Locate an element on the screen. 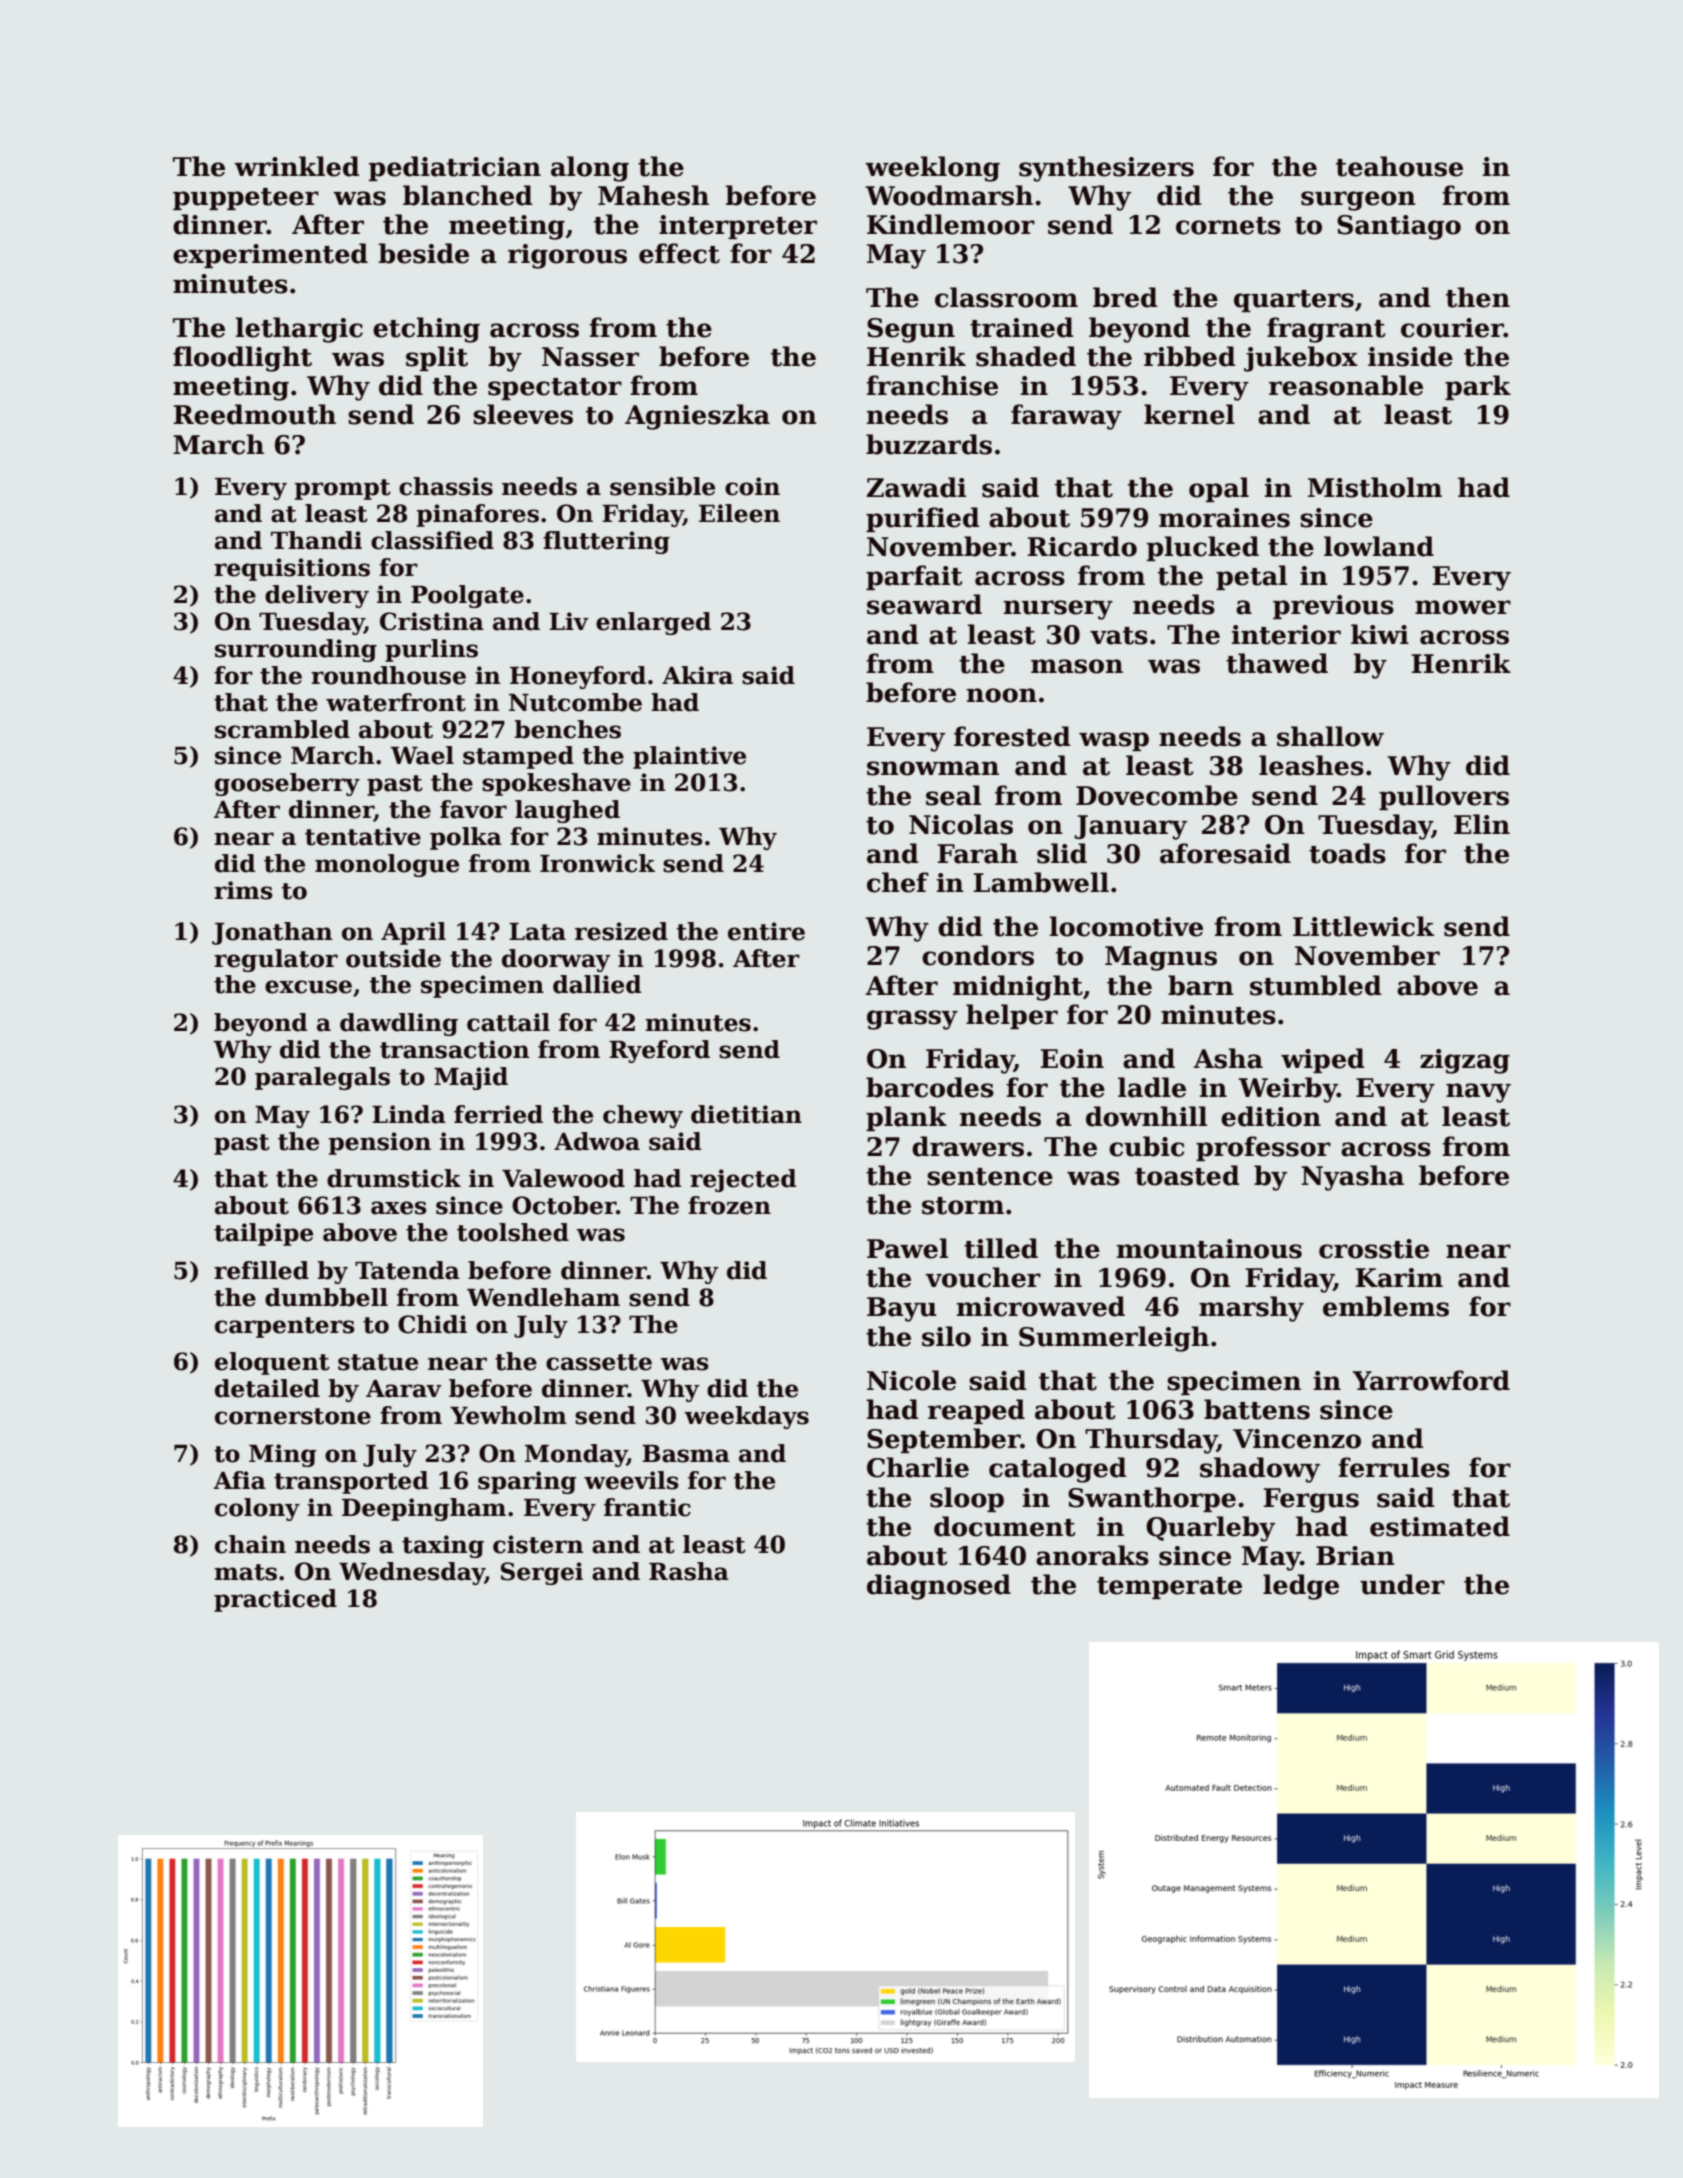  Ryeford is located at coordinates (659, 1051).
